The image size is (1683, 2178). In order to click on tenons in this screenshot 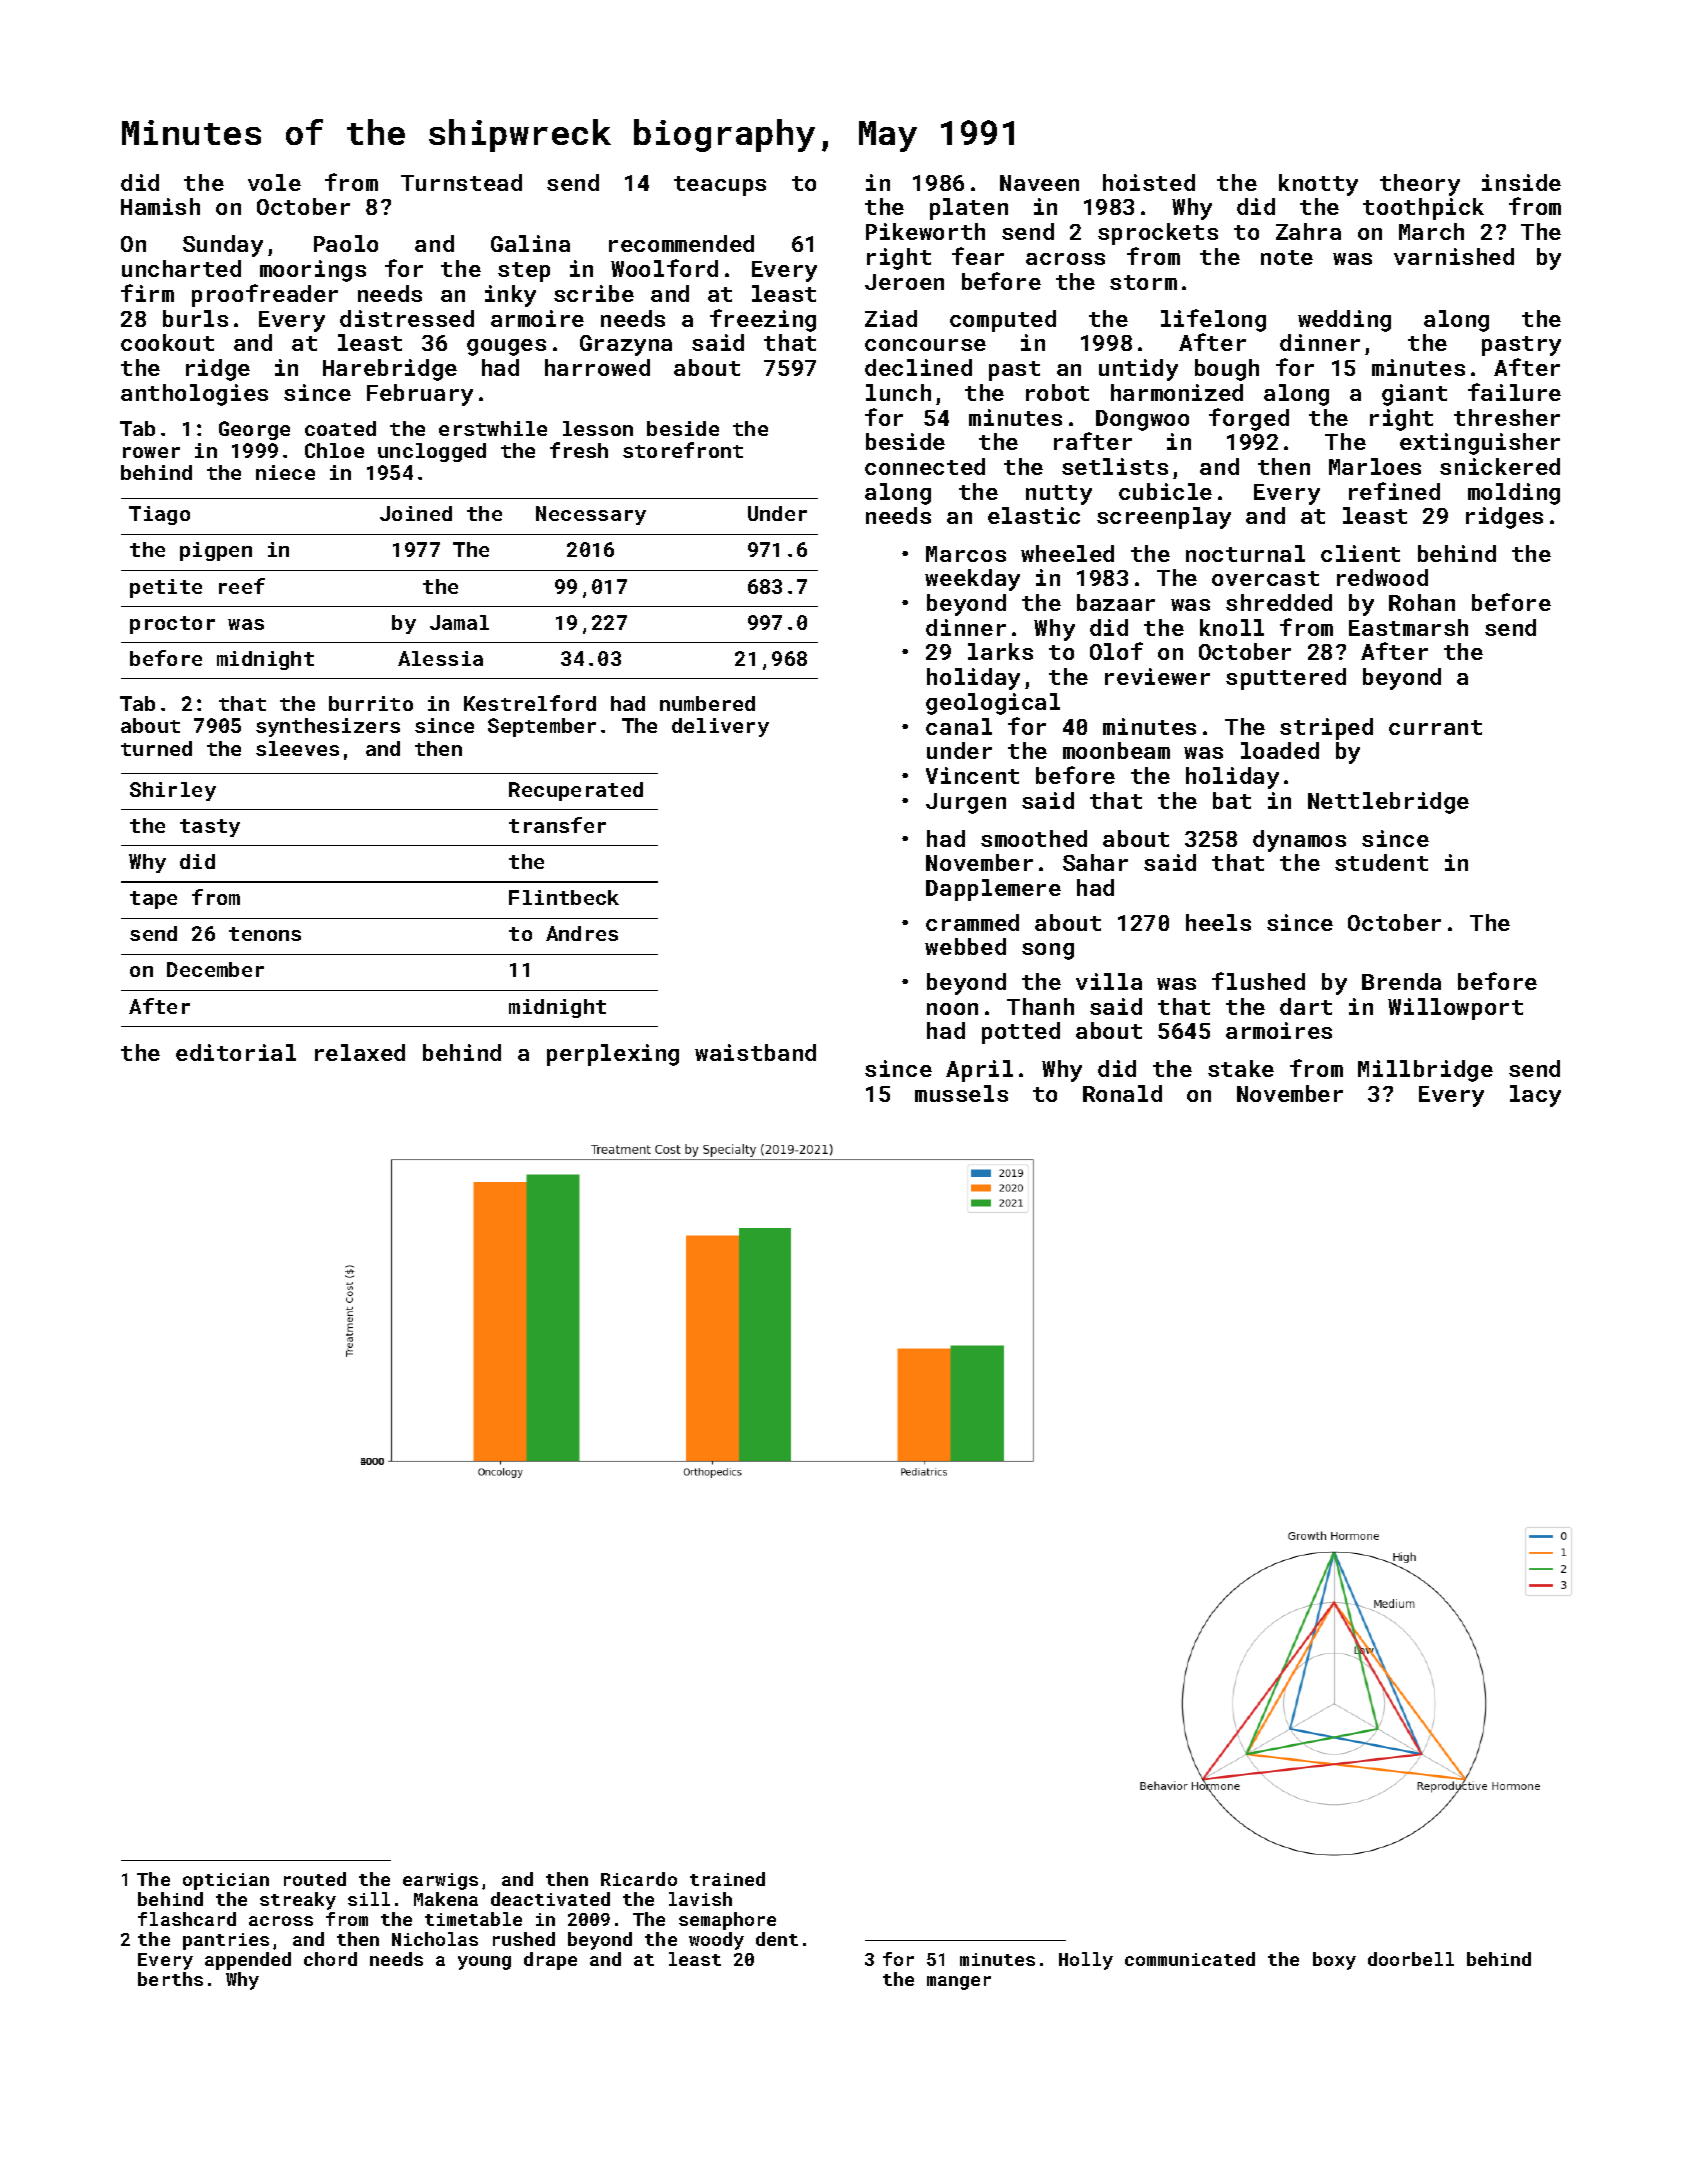, I will do `click(265, 934)`.
